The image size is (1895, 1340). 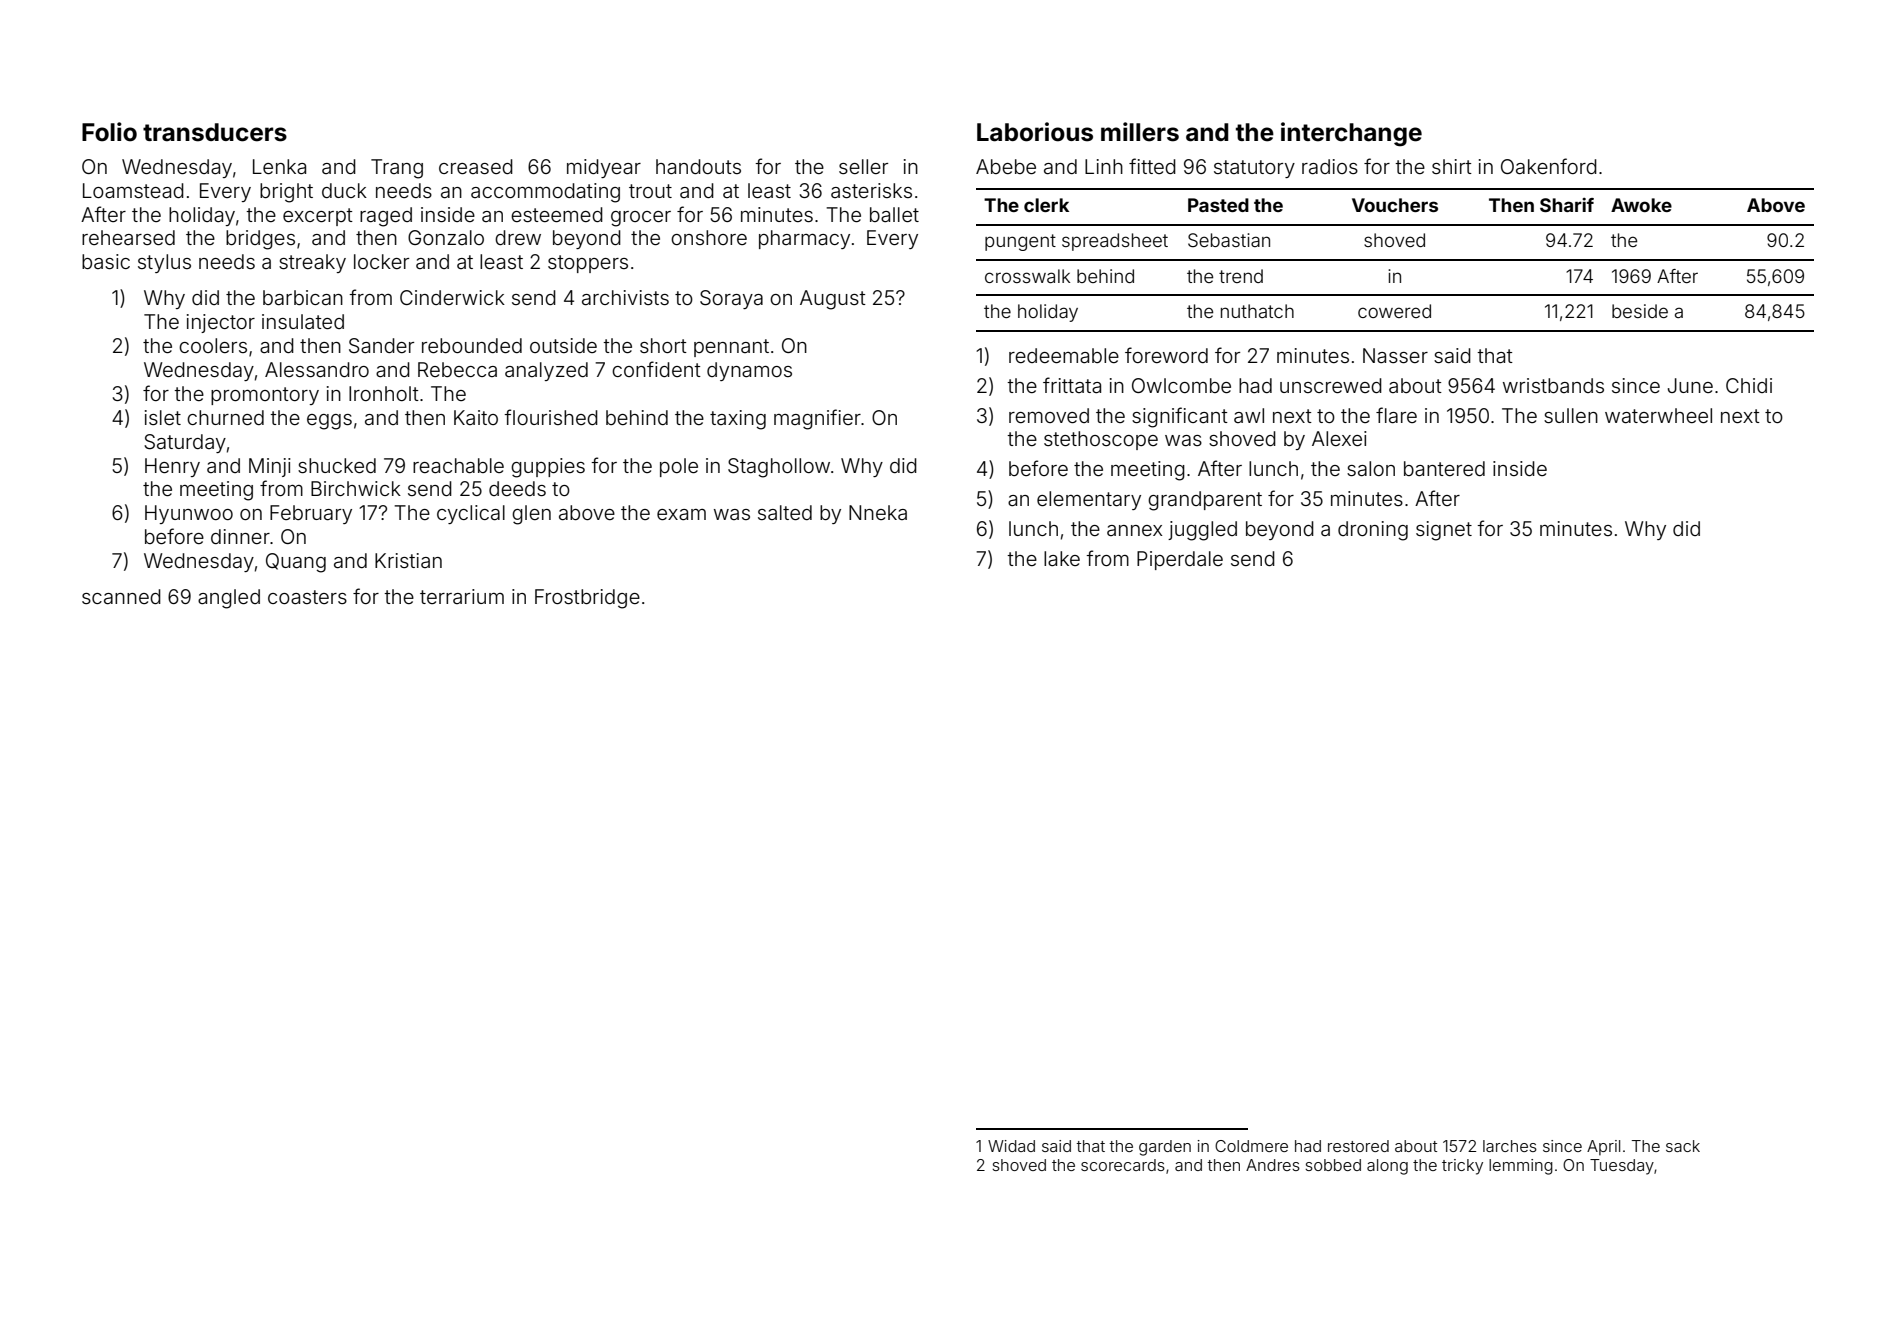 I want to click on basic, so click(x=106, y=261).
